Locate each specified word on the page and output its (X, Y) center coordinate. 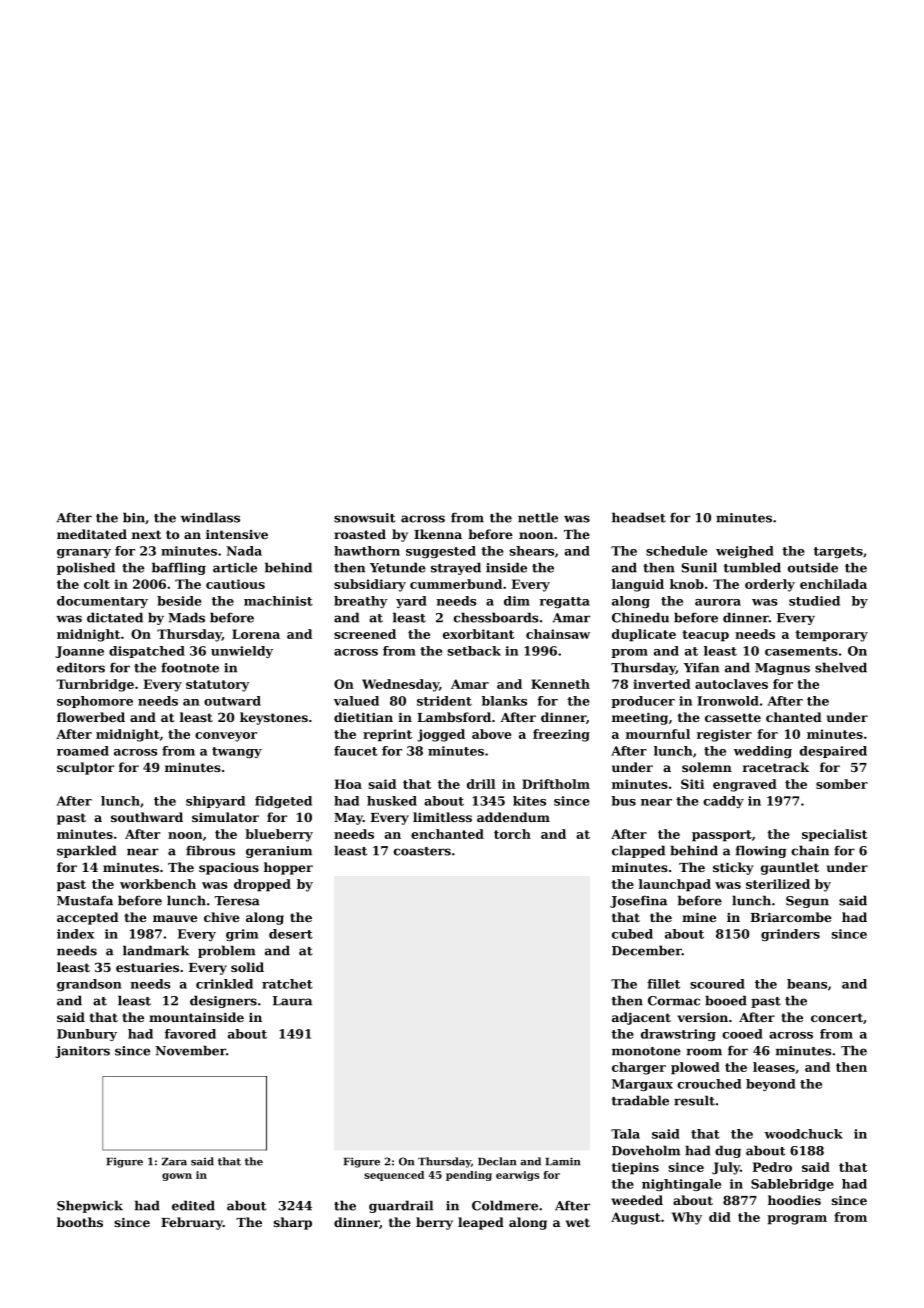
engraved (745, 785)
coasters (422, 851)
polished (86, 568)
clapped (638, 851)
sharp (293, 1223)
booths (80, 1222)
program (797, 1220)
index (75, 934)
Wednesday (400, 685)
